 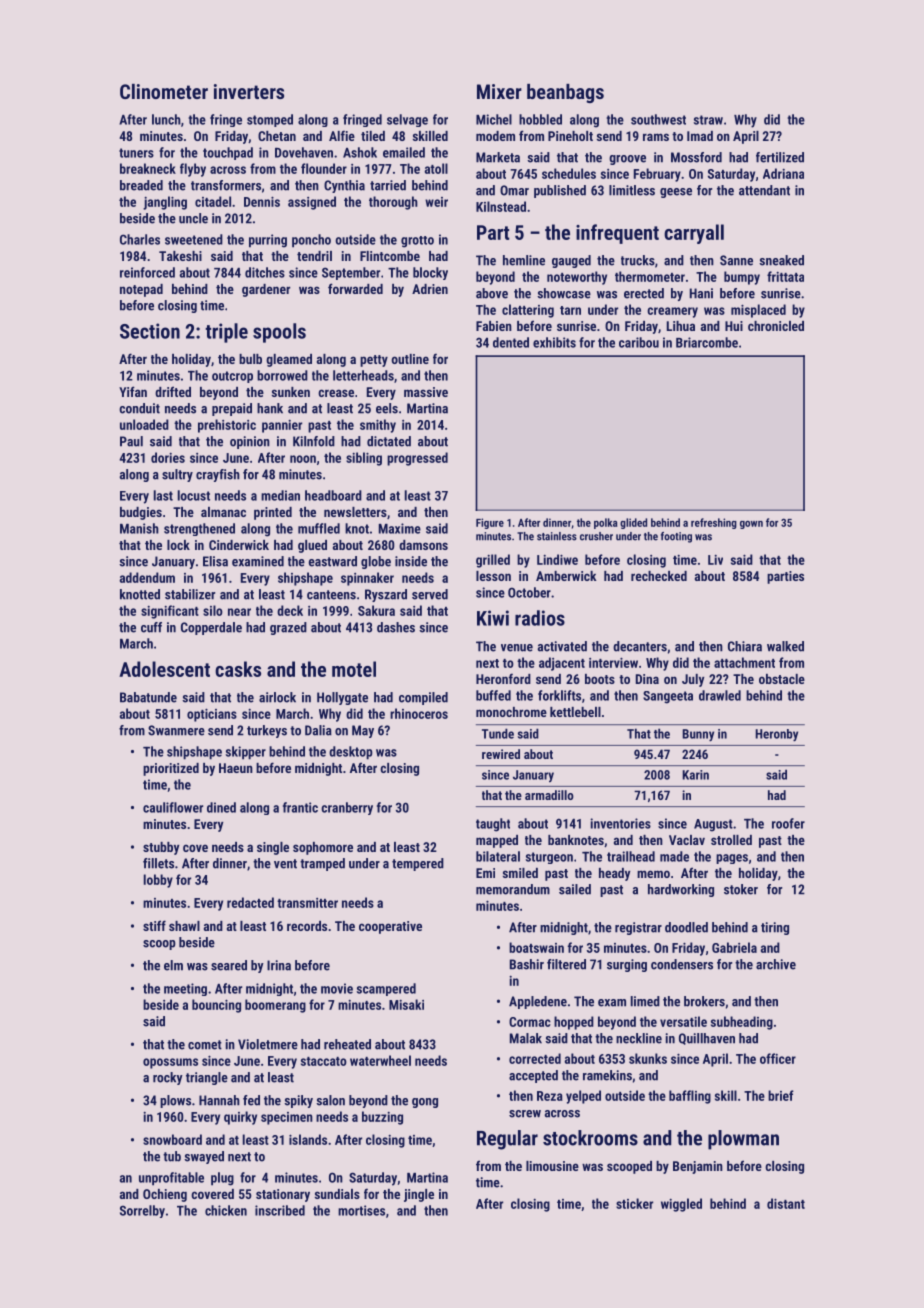 What do you see at coordinates (364, 459) in the document?
I see `sibling` at bounding box center [364, 459].
